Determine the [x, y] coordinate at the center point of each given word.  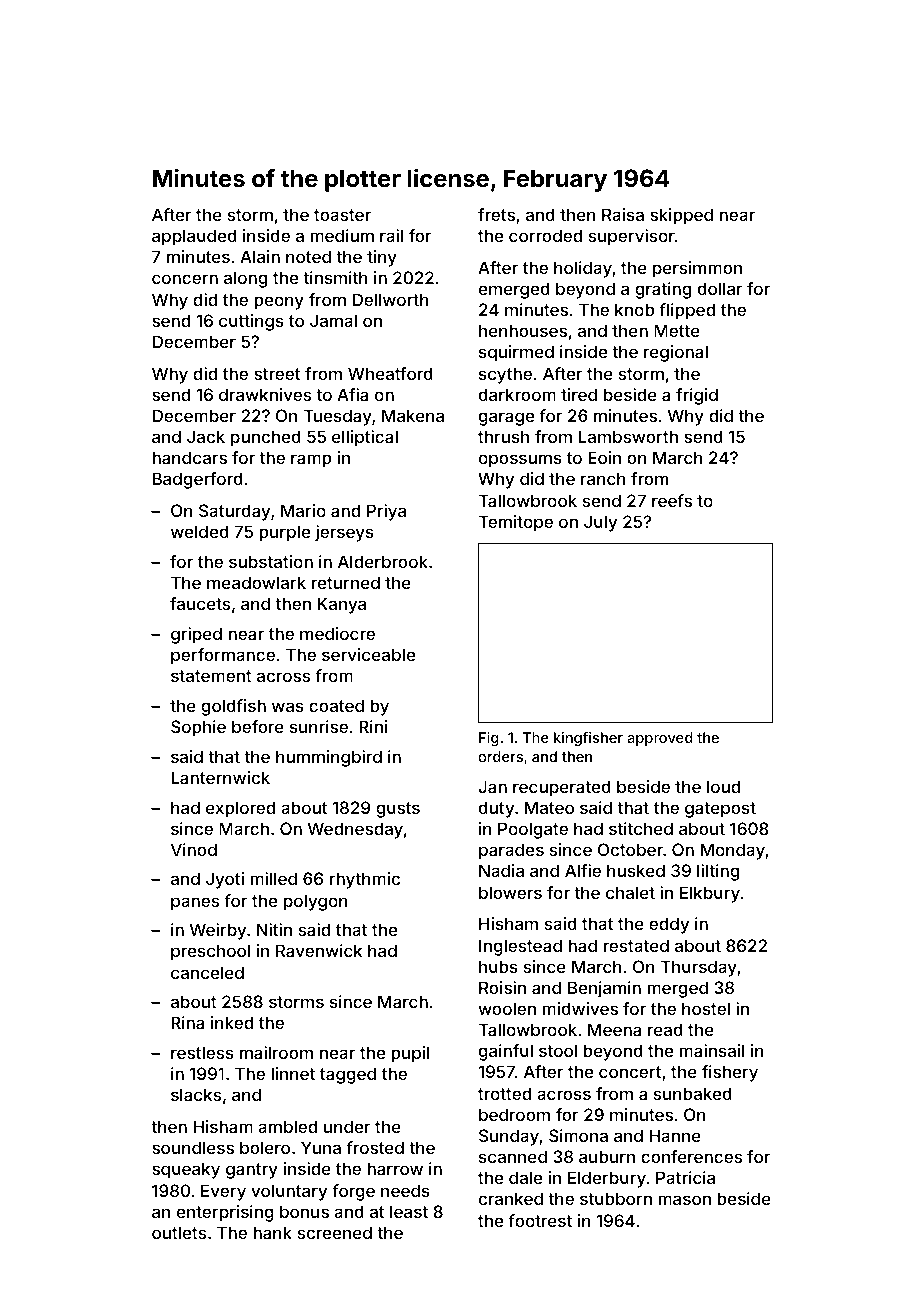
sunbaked [693, 1093]
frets [496, 214]
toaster [342, 215]
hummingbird [329, 758]
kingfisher [588, 739]
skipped [681, 216]
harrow [395, 1168]
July [600, 523]
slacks [196, 1094]
